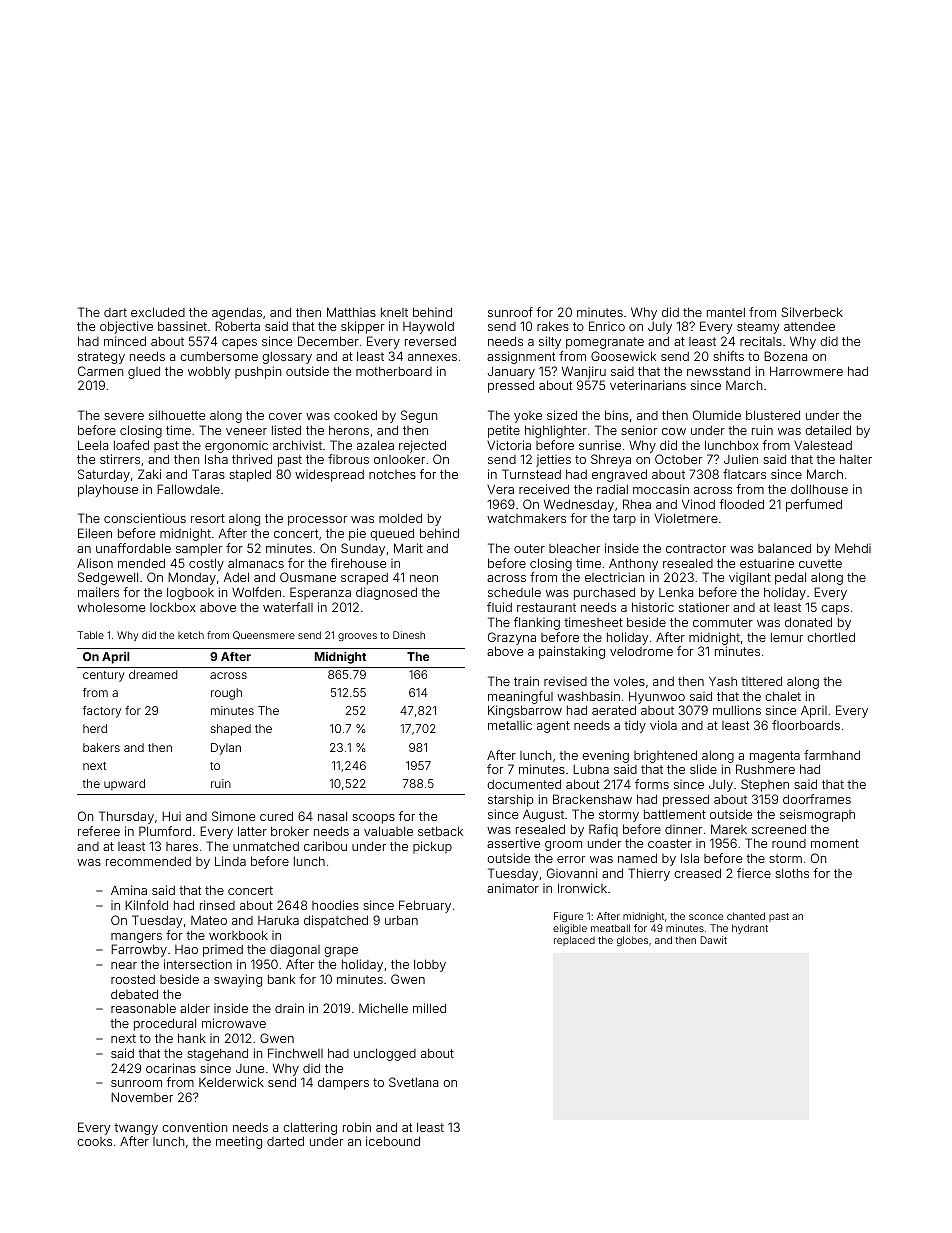 This page has width=952, height=1233. Describe the element at coordinates (853, 548) in the page. I see `Mehdi` at that location.
